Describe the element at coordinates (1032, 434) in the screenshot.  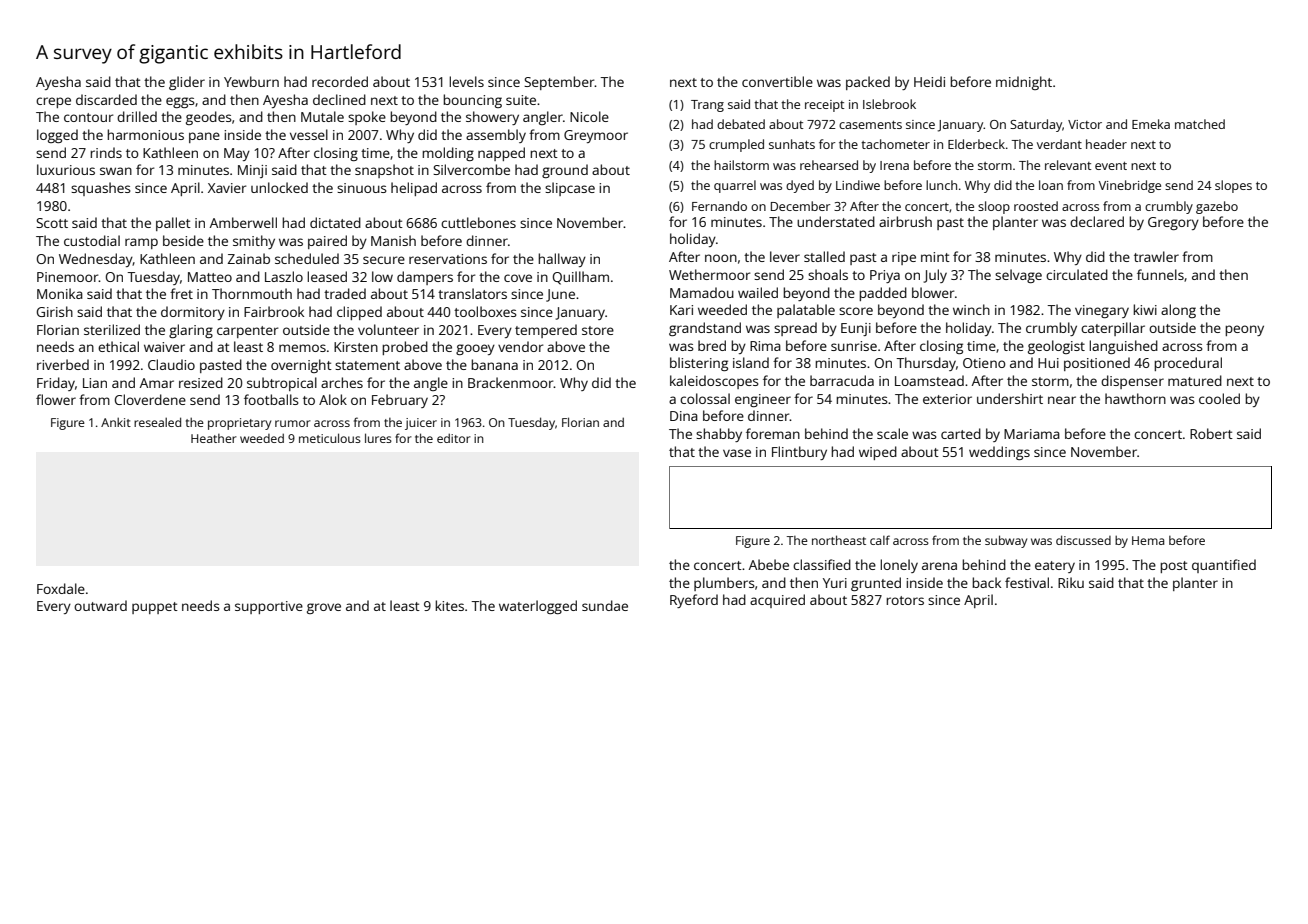
I see `Mariama` at that location.
